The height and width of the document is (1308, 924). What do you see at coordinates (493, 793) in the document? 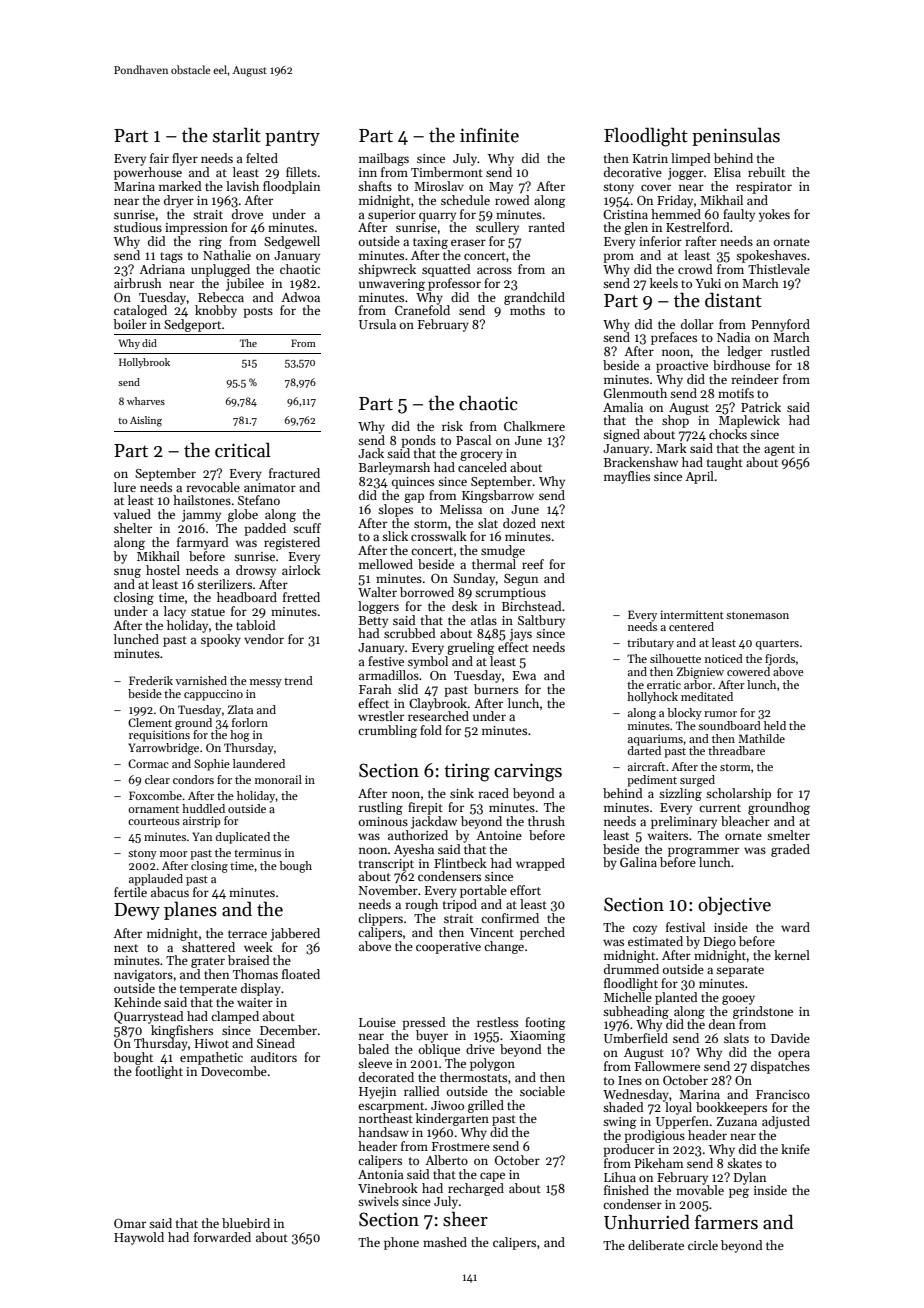
I see `raced` at bounding box center [493, 793].
